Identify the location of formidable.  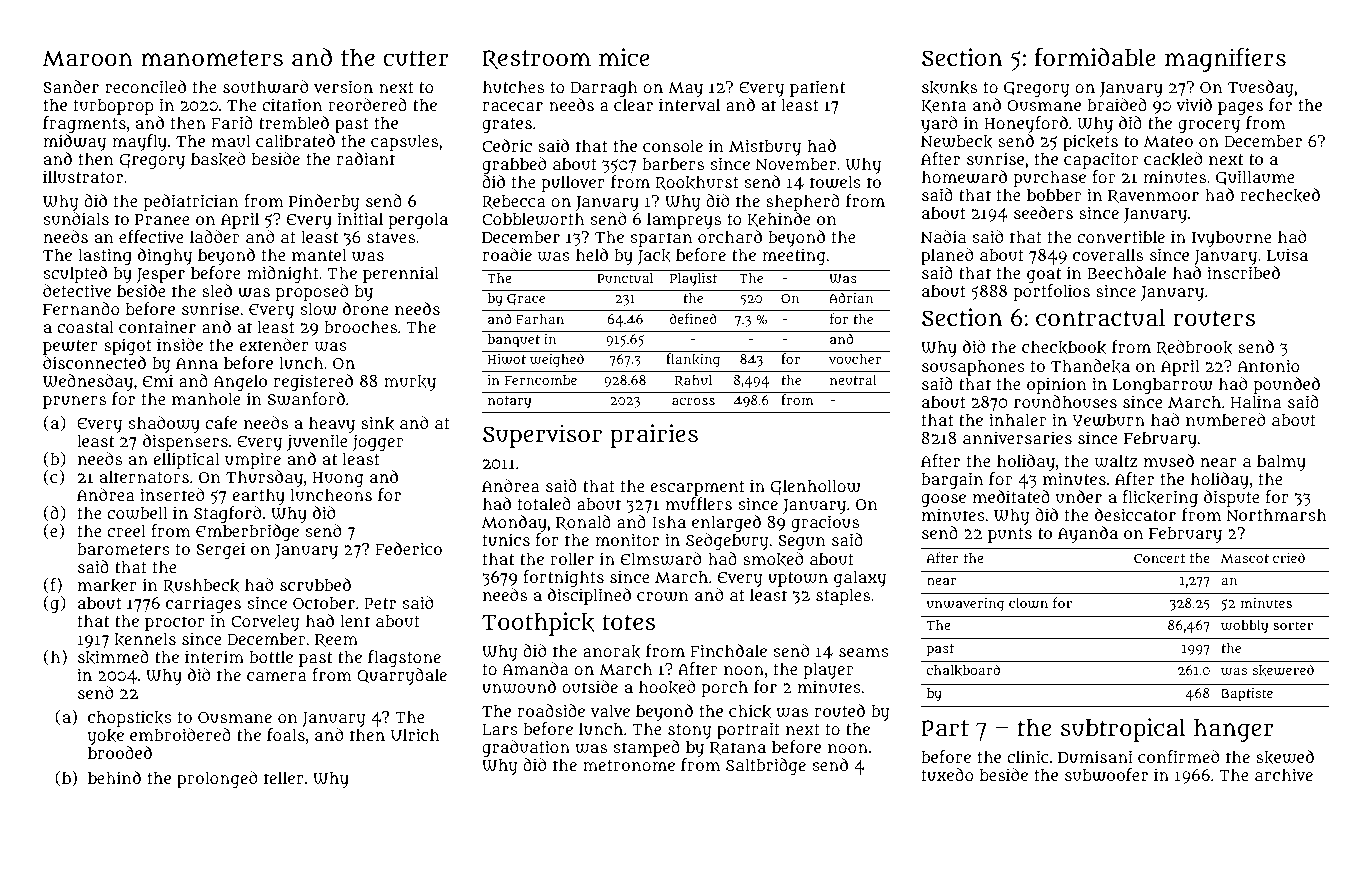
(1095, 57).
